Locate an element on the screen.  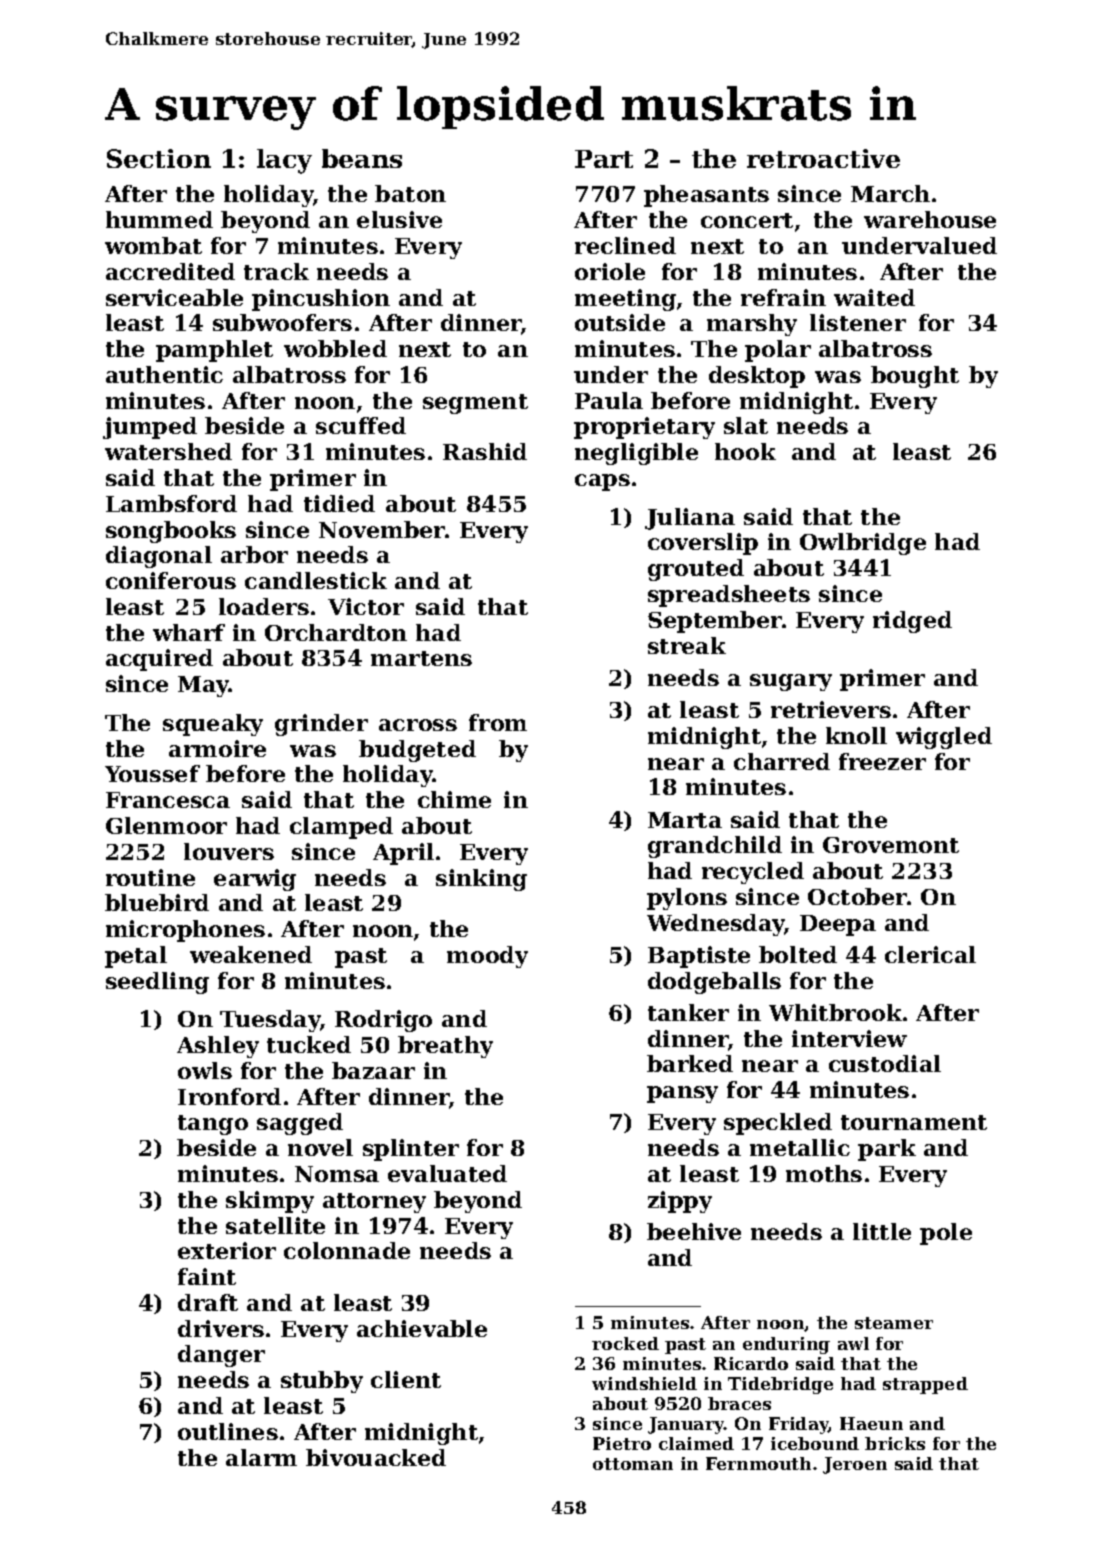
Part is located at coordinates (604, 159).
